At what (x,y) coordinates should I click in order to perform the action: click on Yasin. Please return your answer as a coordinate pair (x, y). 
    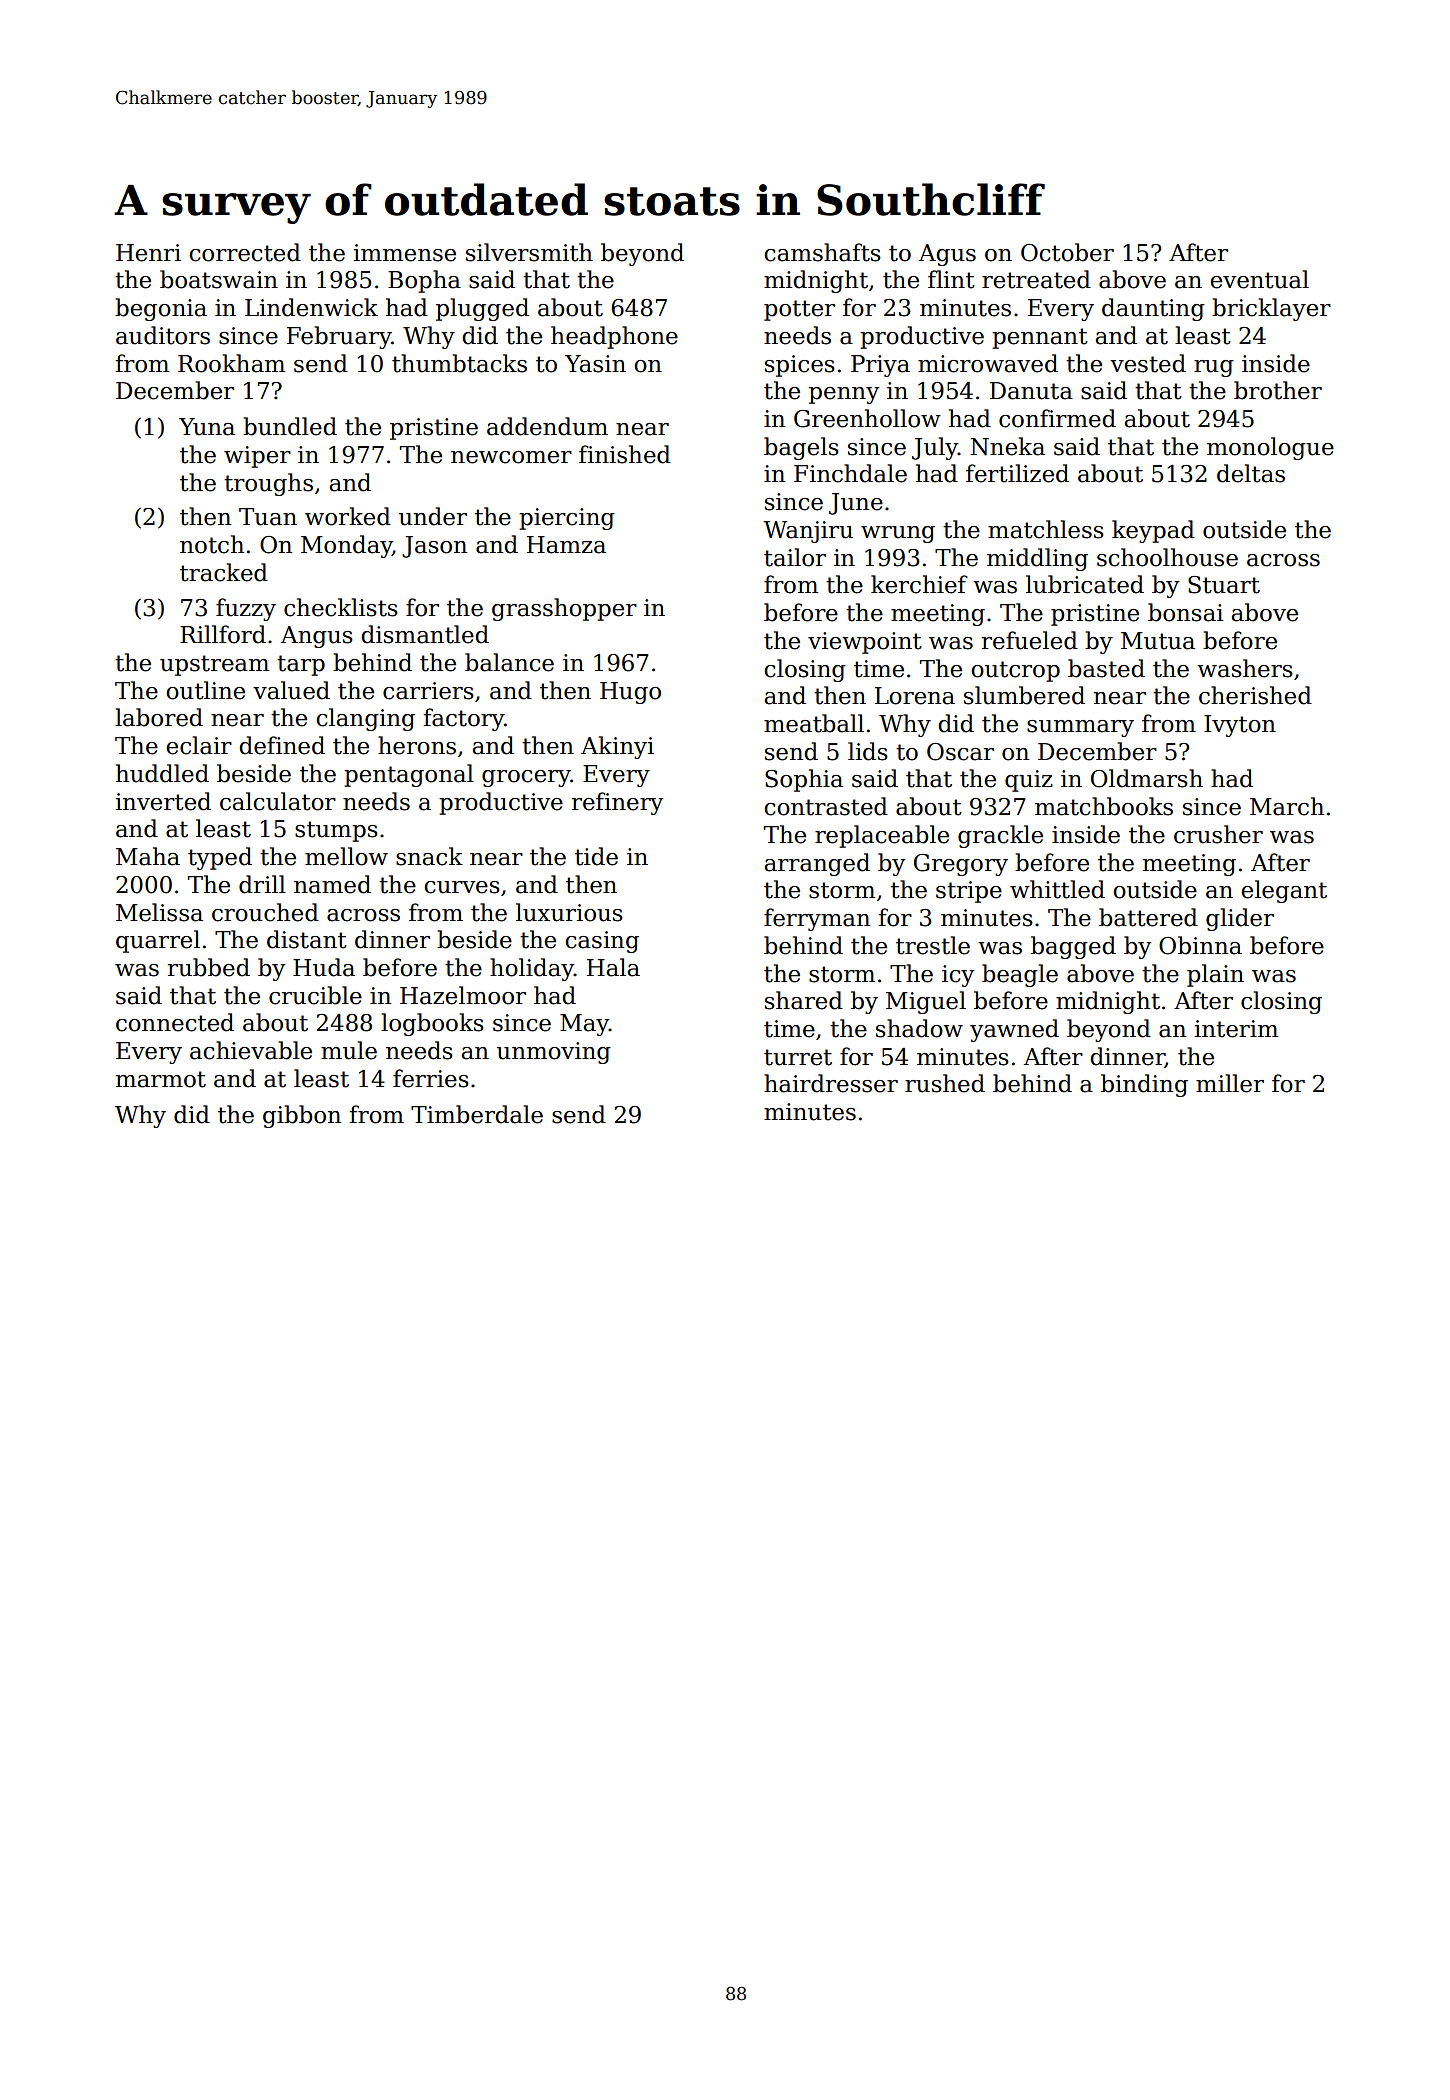
    Looking at the image, I should click on (595, 364).
